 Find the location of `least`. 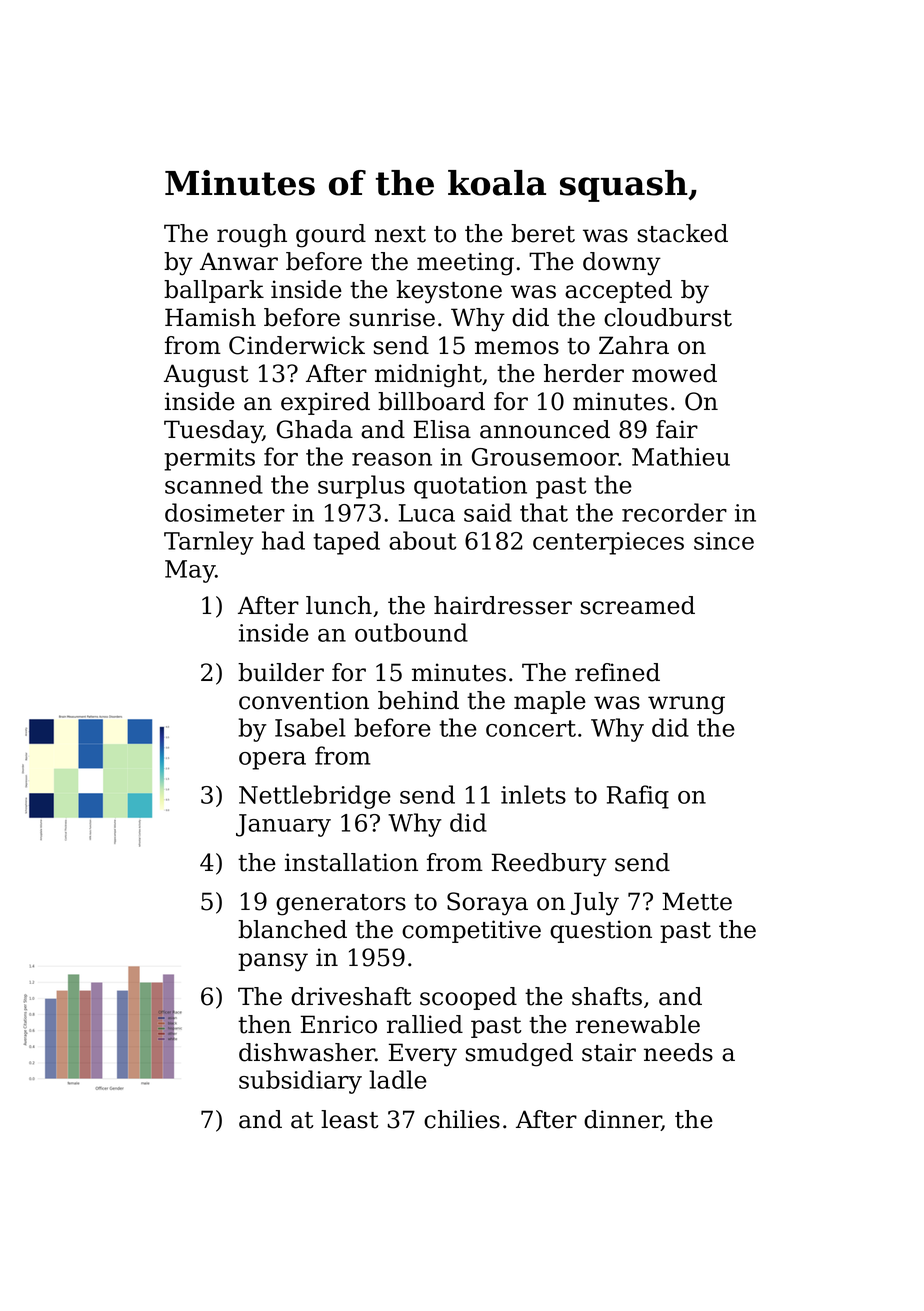

least is located at coordinates (350, 1119).
